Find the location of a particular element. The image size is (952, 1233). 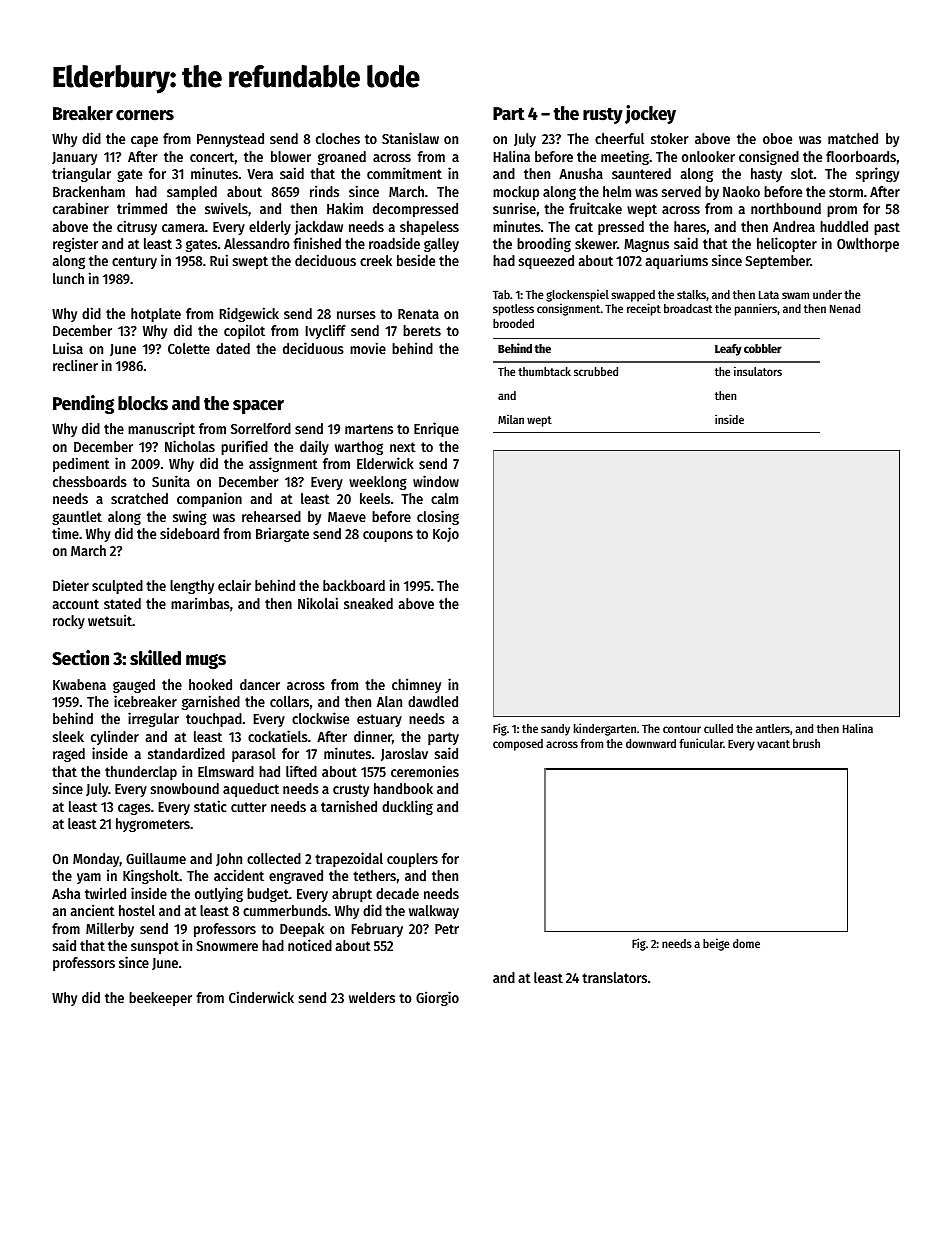

dome is located at coordinates (746, 943).
